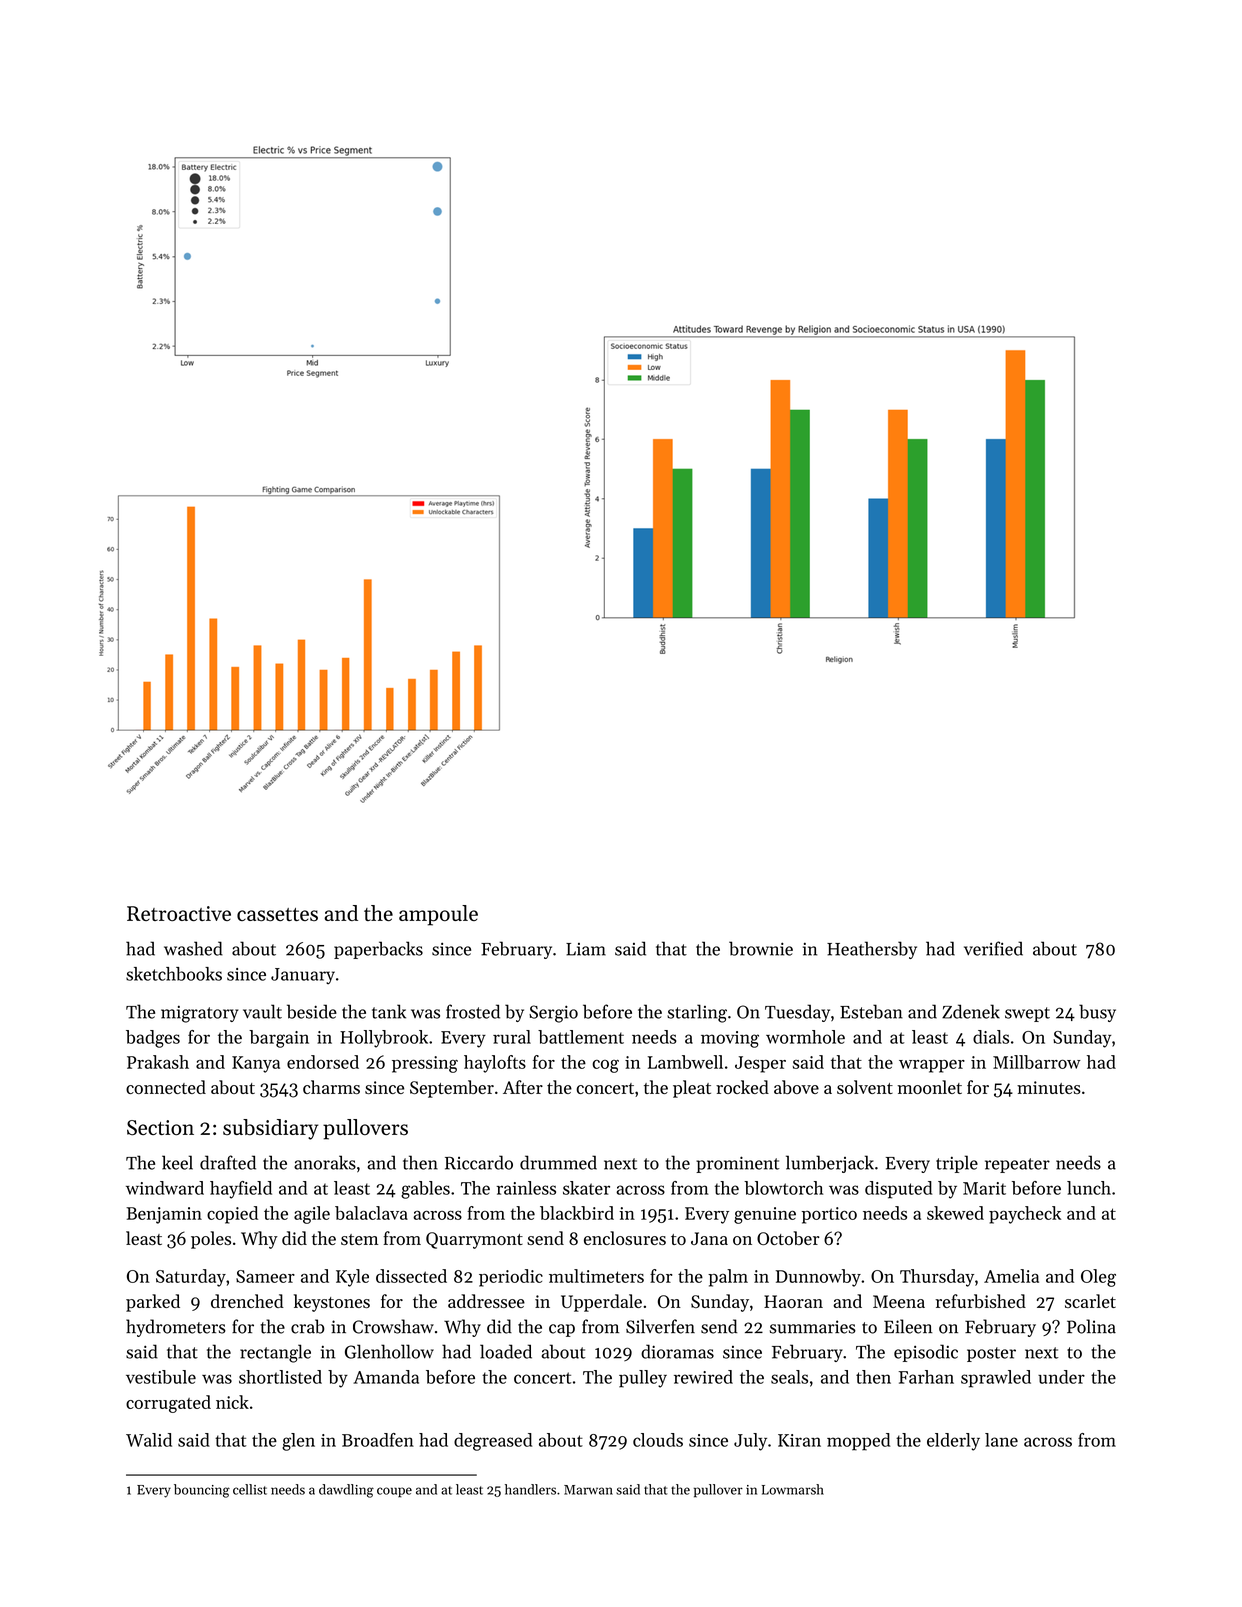 The width and height of the screenshot is (1242, 1607). Describe the element at coordinates (486, 1301) in the screenshot. I see `addressee` at that location.
